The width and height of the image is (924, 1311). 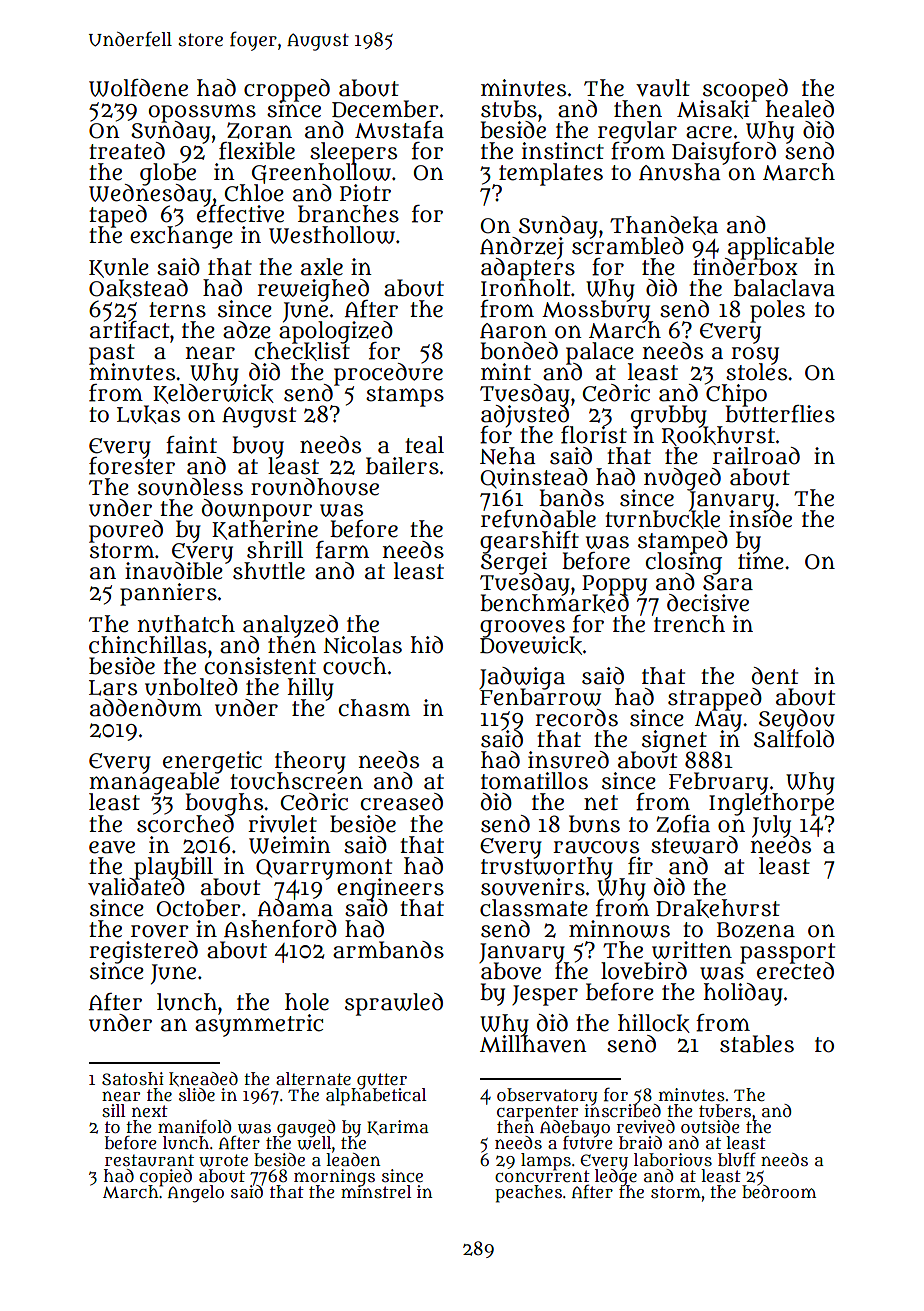 I want to click on axle, so click(x=322, y=267).
